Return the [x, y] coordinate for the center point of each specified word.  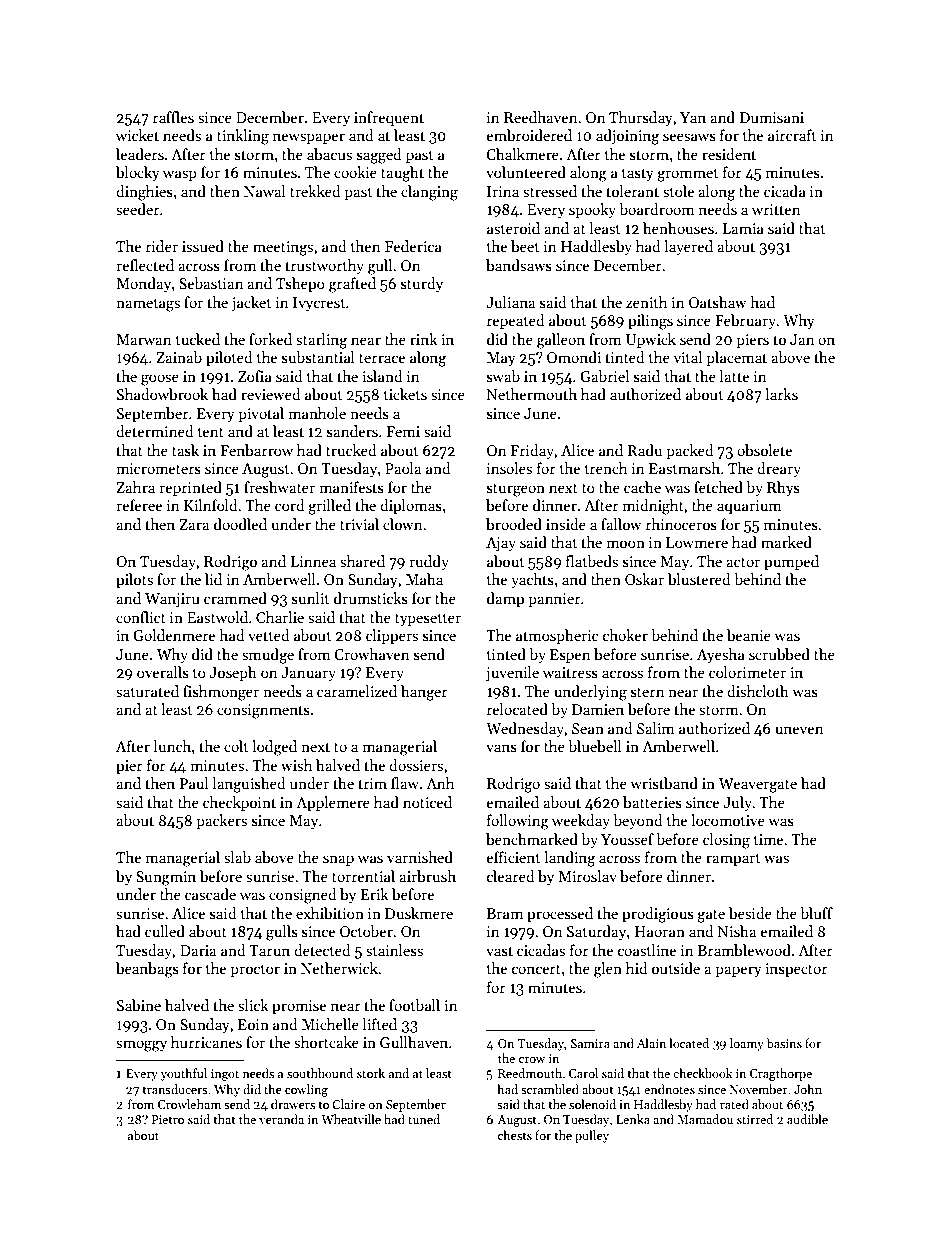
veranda [281, 1119]
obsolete [764, 450]
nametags [148, 305]
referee [139, 505]
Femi [403, 431]
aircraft [792, 135]
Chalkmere [522, 154]
